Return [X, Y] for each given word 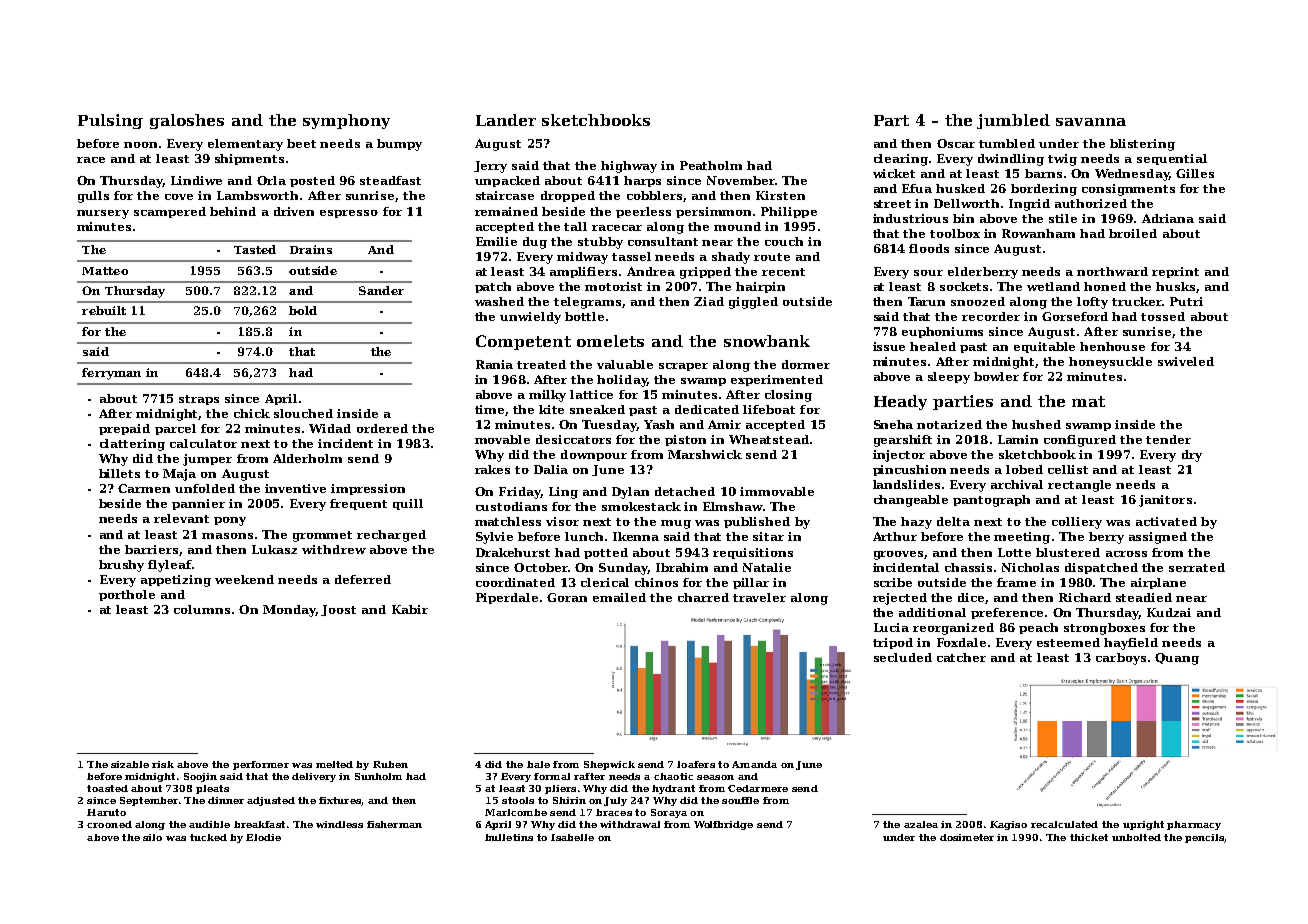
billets [119, 473]
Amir [724, 424]
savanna [1091, 122]
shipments [249, 159]
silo [152, 837]
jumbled [1013, 121]
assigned [1158, 538]
